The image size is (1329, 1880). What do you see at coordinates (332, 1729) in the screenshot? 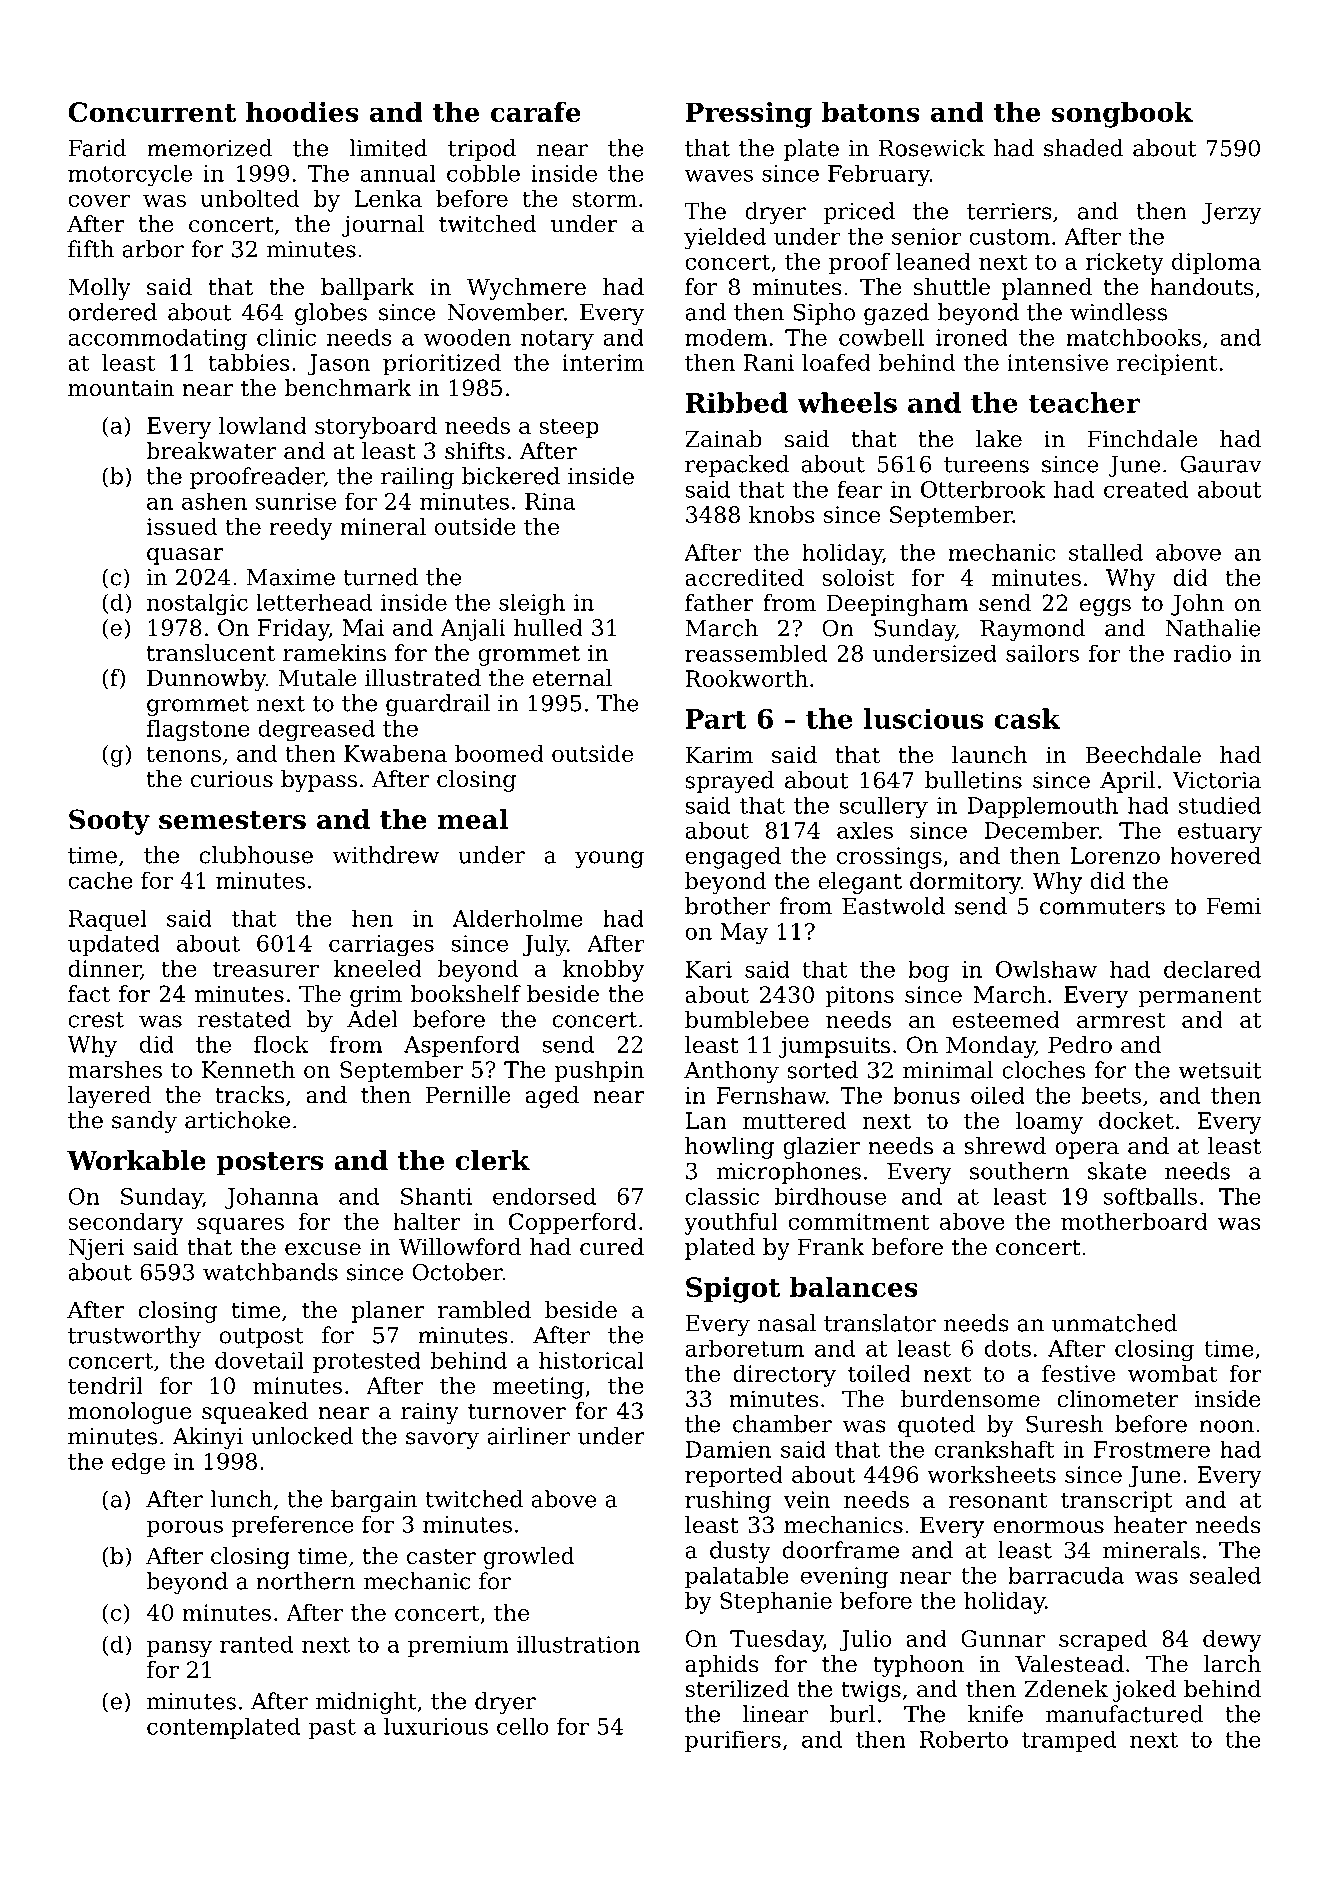
I see `past` at bounding box center [332, 1729].
